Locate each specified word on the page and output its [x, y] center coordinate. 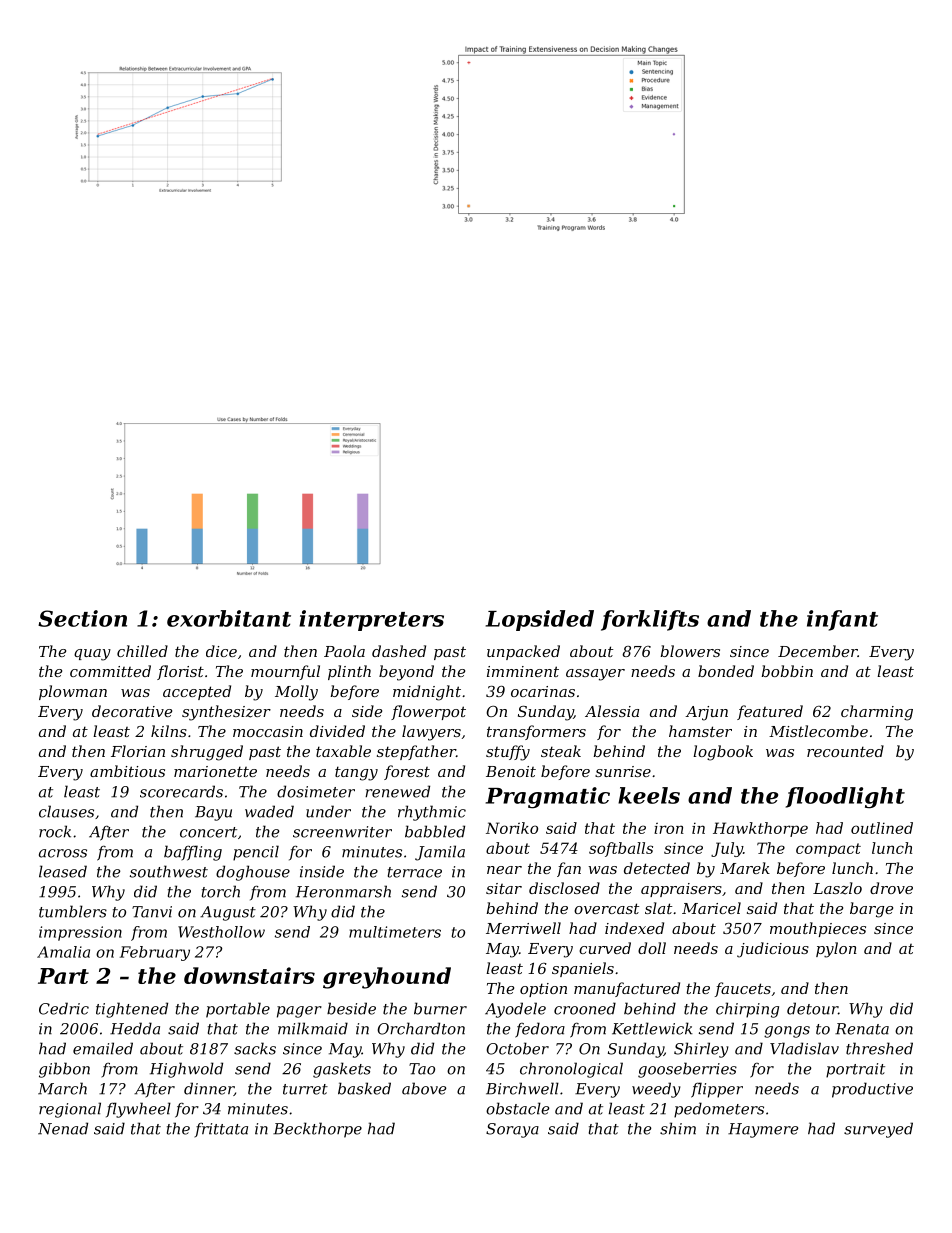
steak [561, 751]
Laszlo [837, 888]
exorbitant [229, 618]
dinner [209, 1089]
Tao [422, 1069]
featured [770, 712]
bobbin [787, 671]
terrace [415, 872]
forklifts [650, 620]
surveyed [878, 1130]
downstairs [249, 975]
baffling [193, 853]
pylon [836, 950]
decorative [132, 711]
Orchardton [421, 1028]
